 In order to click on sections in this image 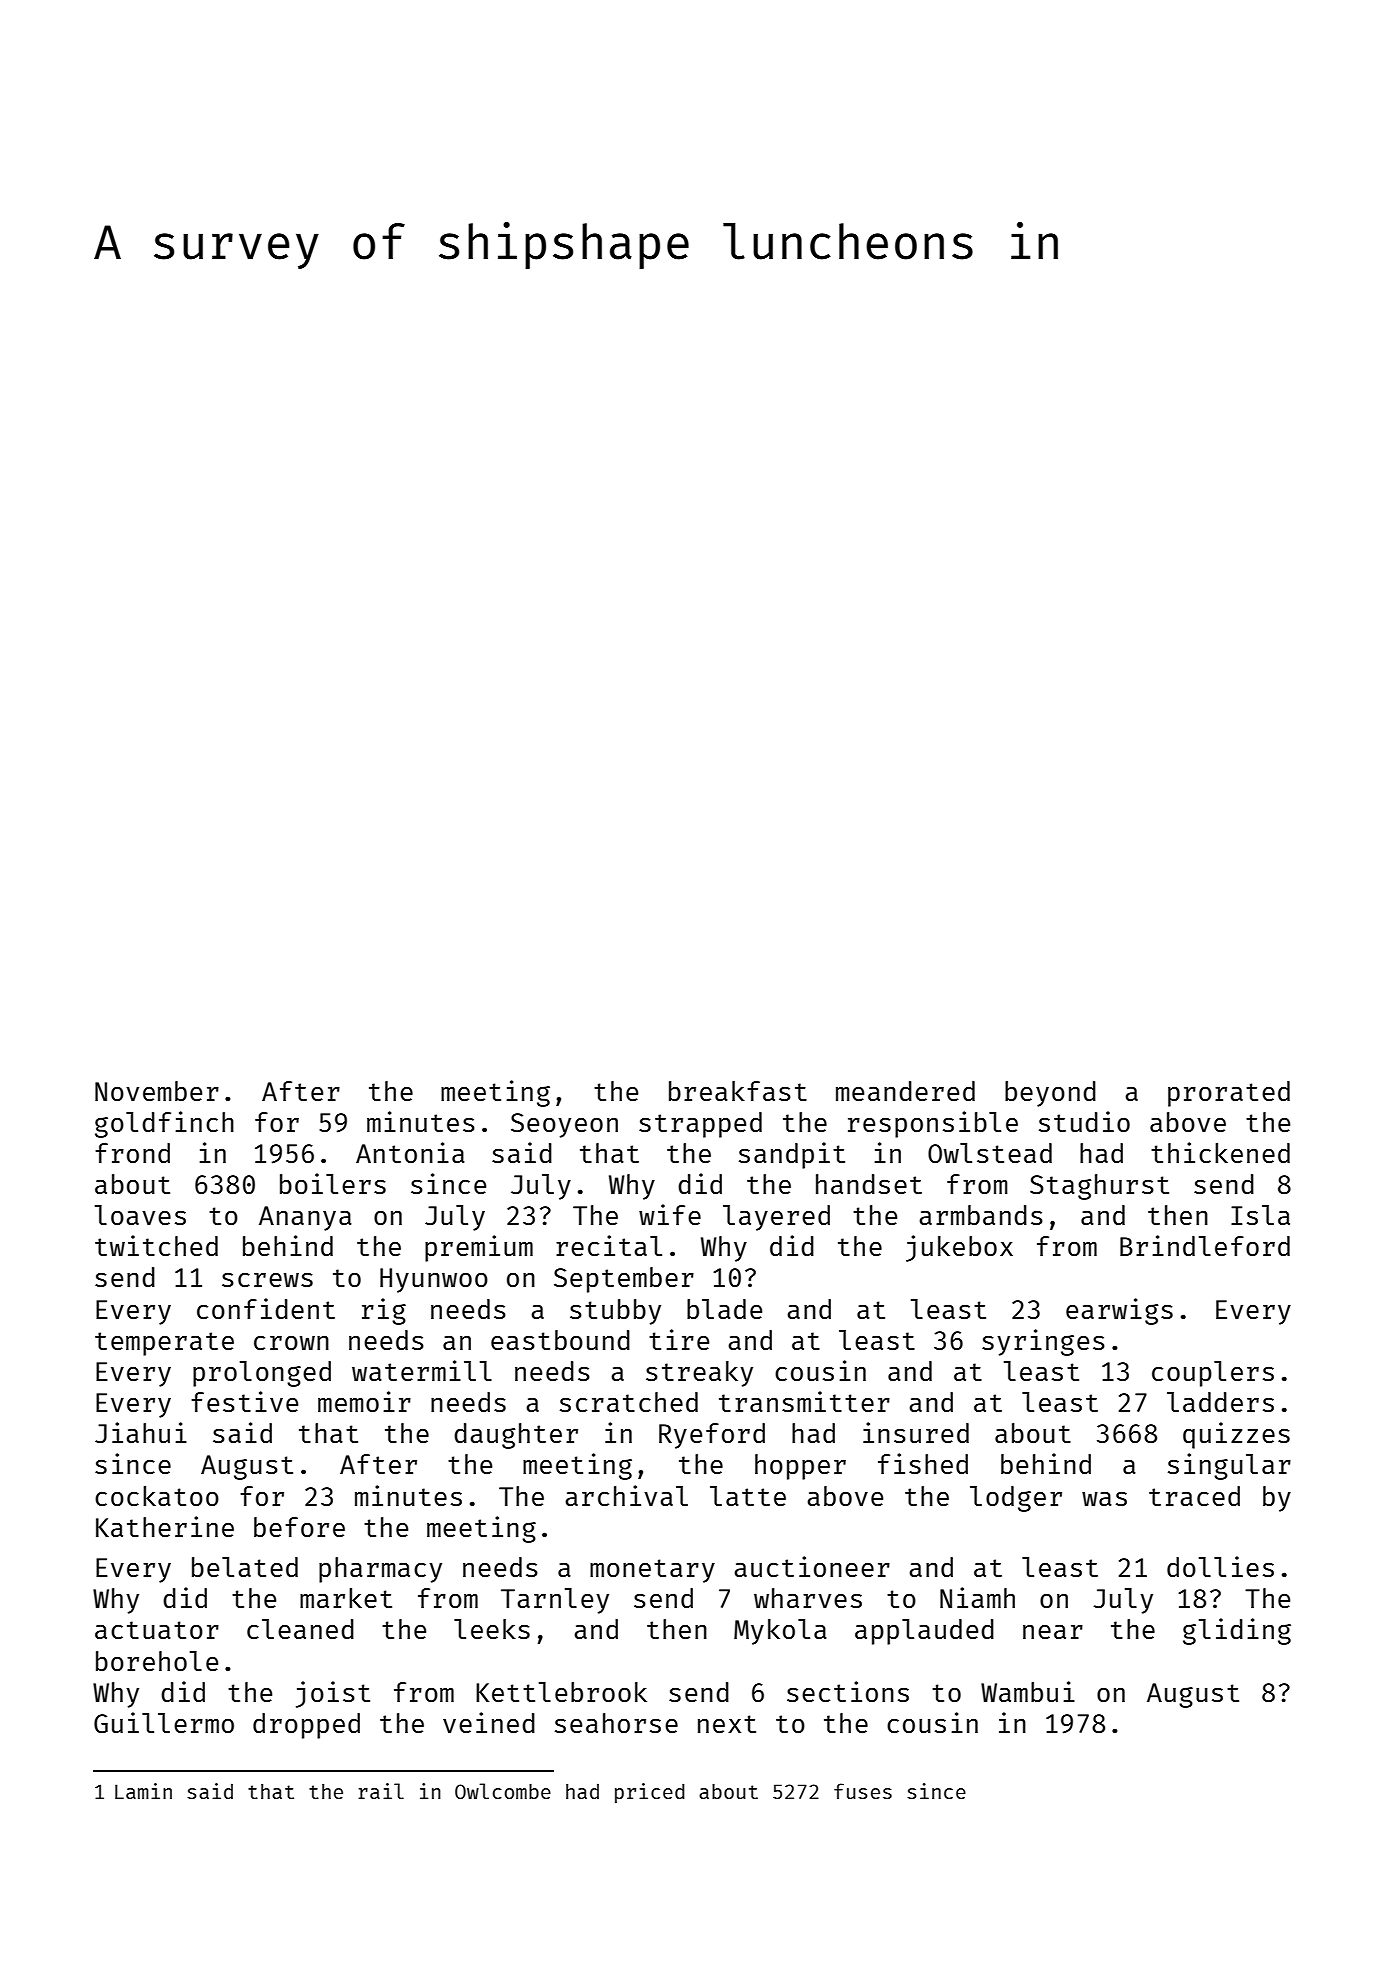, I will do `click(848, 1691)`.
